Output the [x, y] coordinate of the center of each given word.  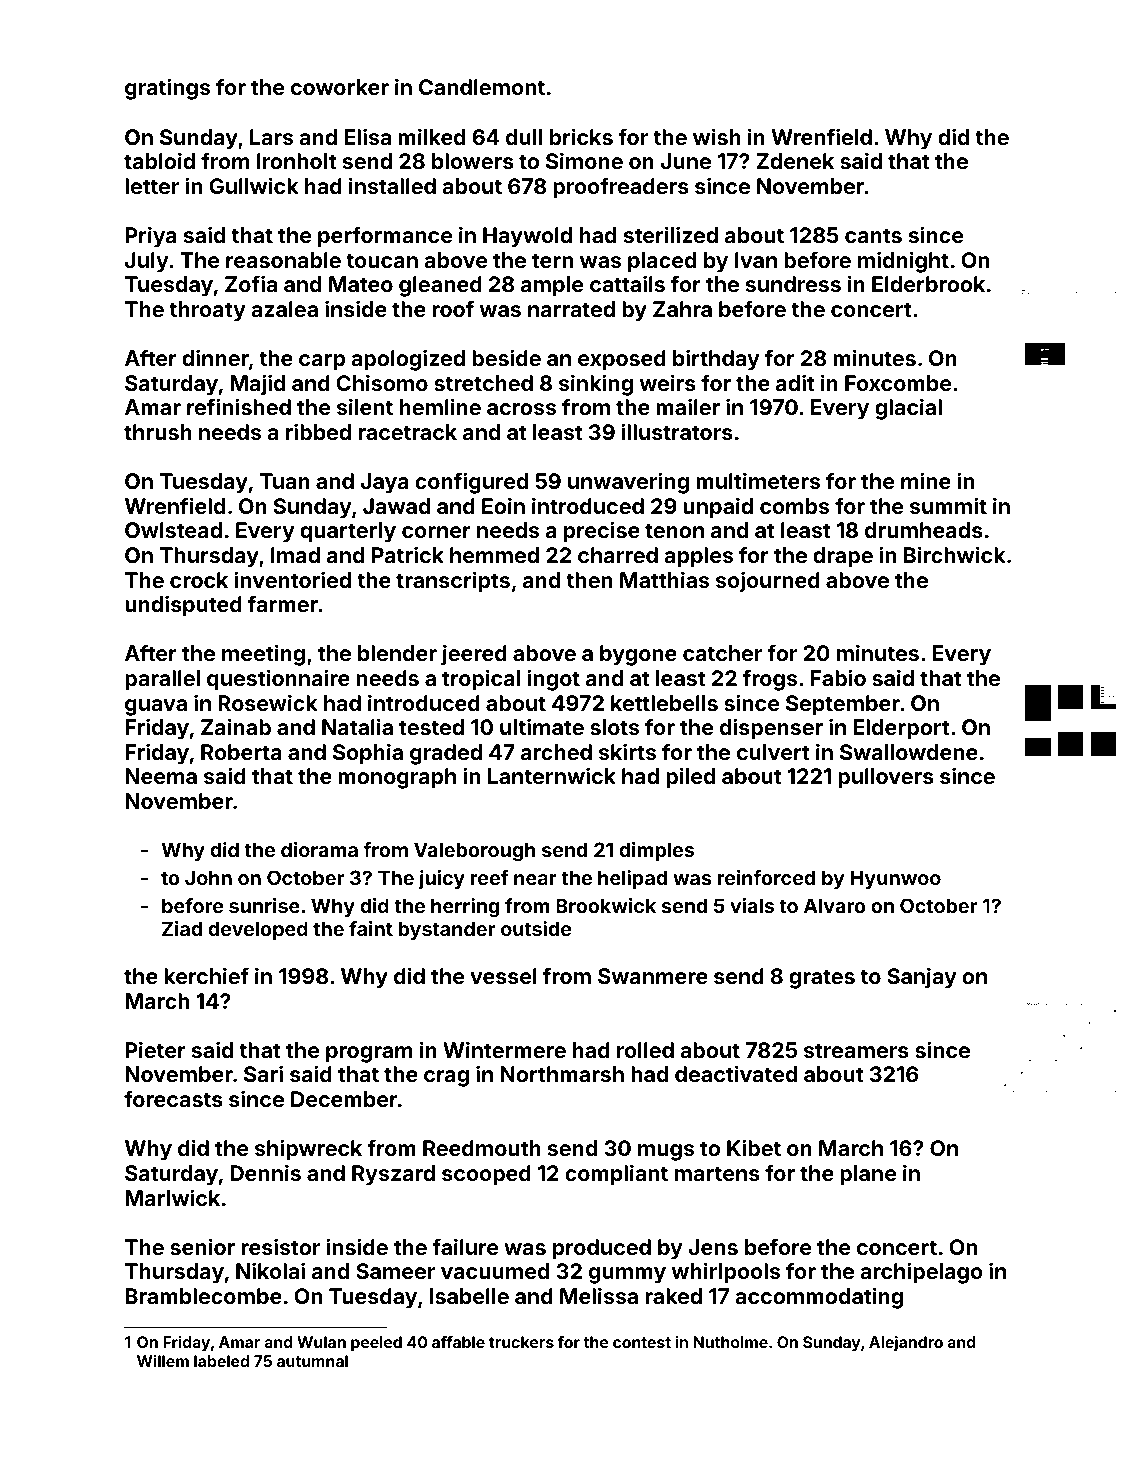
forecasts [173, 1098]
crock [199, 580]
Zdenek [795, 161]
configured [471, 483]
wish [717, 136]
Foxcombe [898, 383]
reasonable [283, 260]
